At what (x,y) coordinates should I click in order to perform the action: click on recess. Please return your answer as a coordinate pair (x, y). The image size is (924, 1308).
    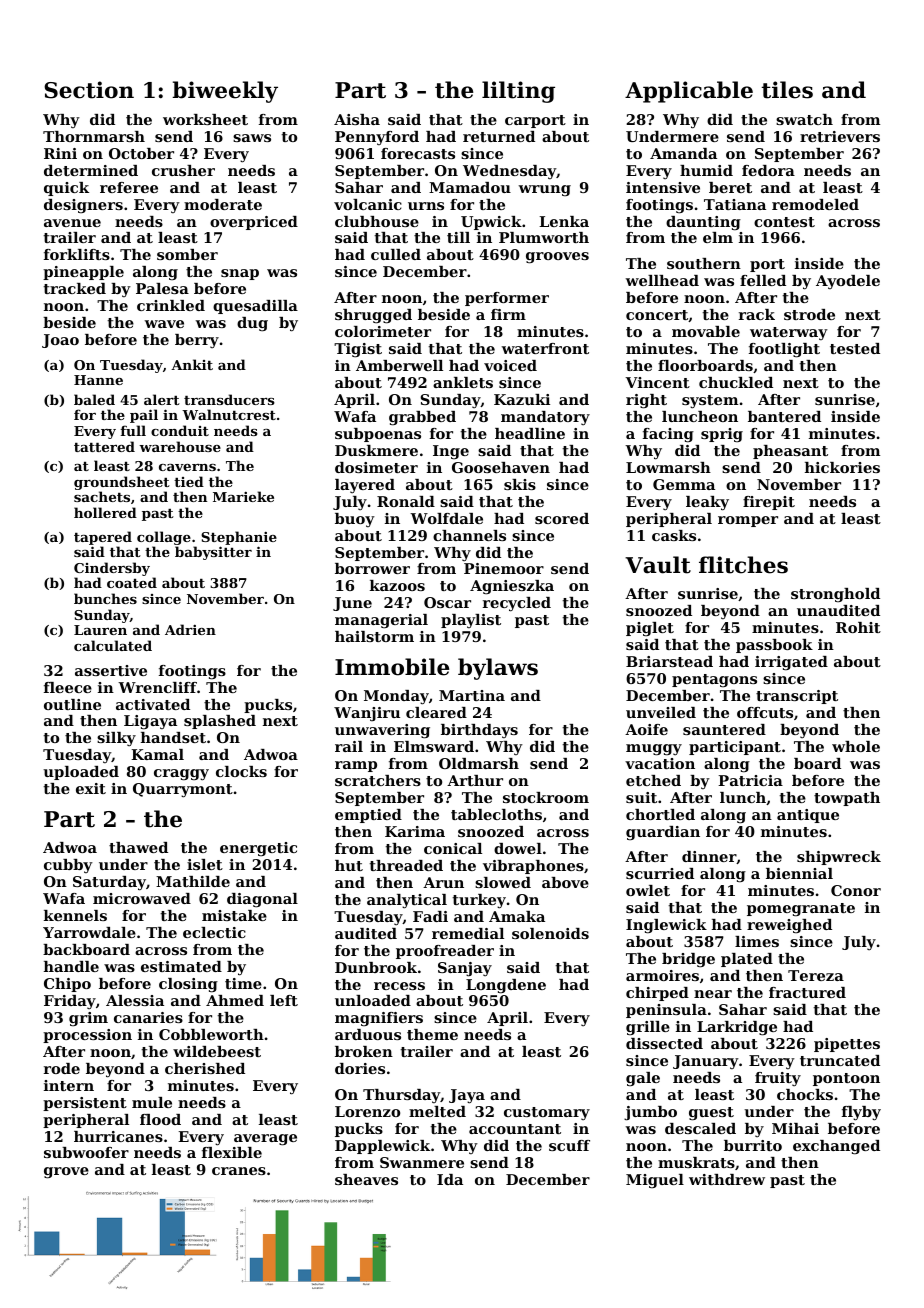
    Looking at the image, I should click on (399, 986).
